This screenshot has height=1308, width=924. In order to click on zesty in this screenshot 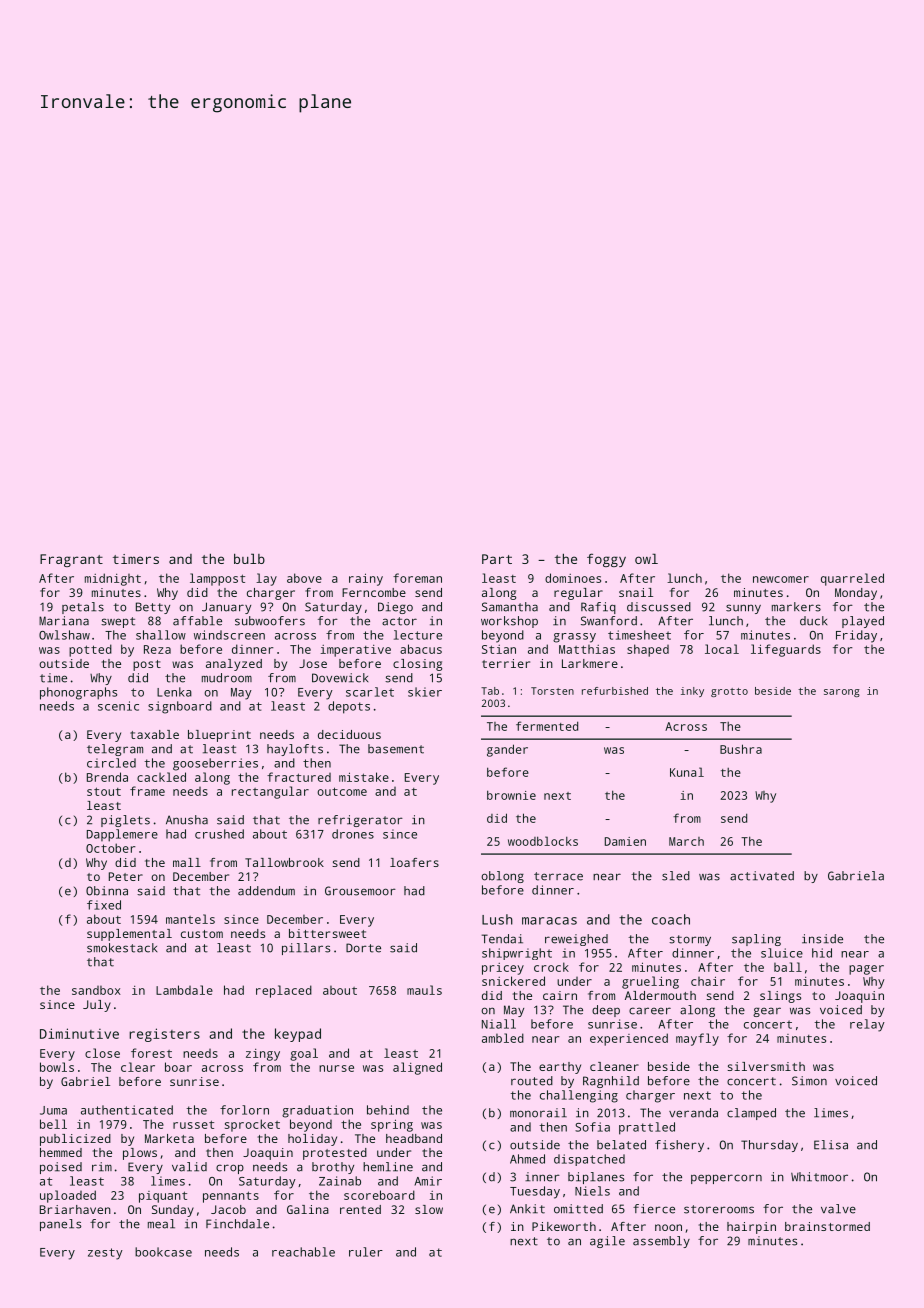, I will do `click(105, 1254)`.
